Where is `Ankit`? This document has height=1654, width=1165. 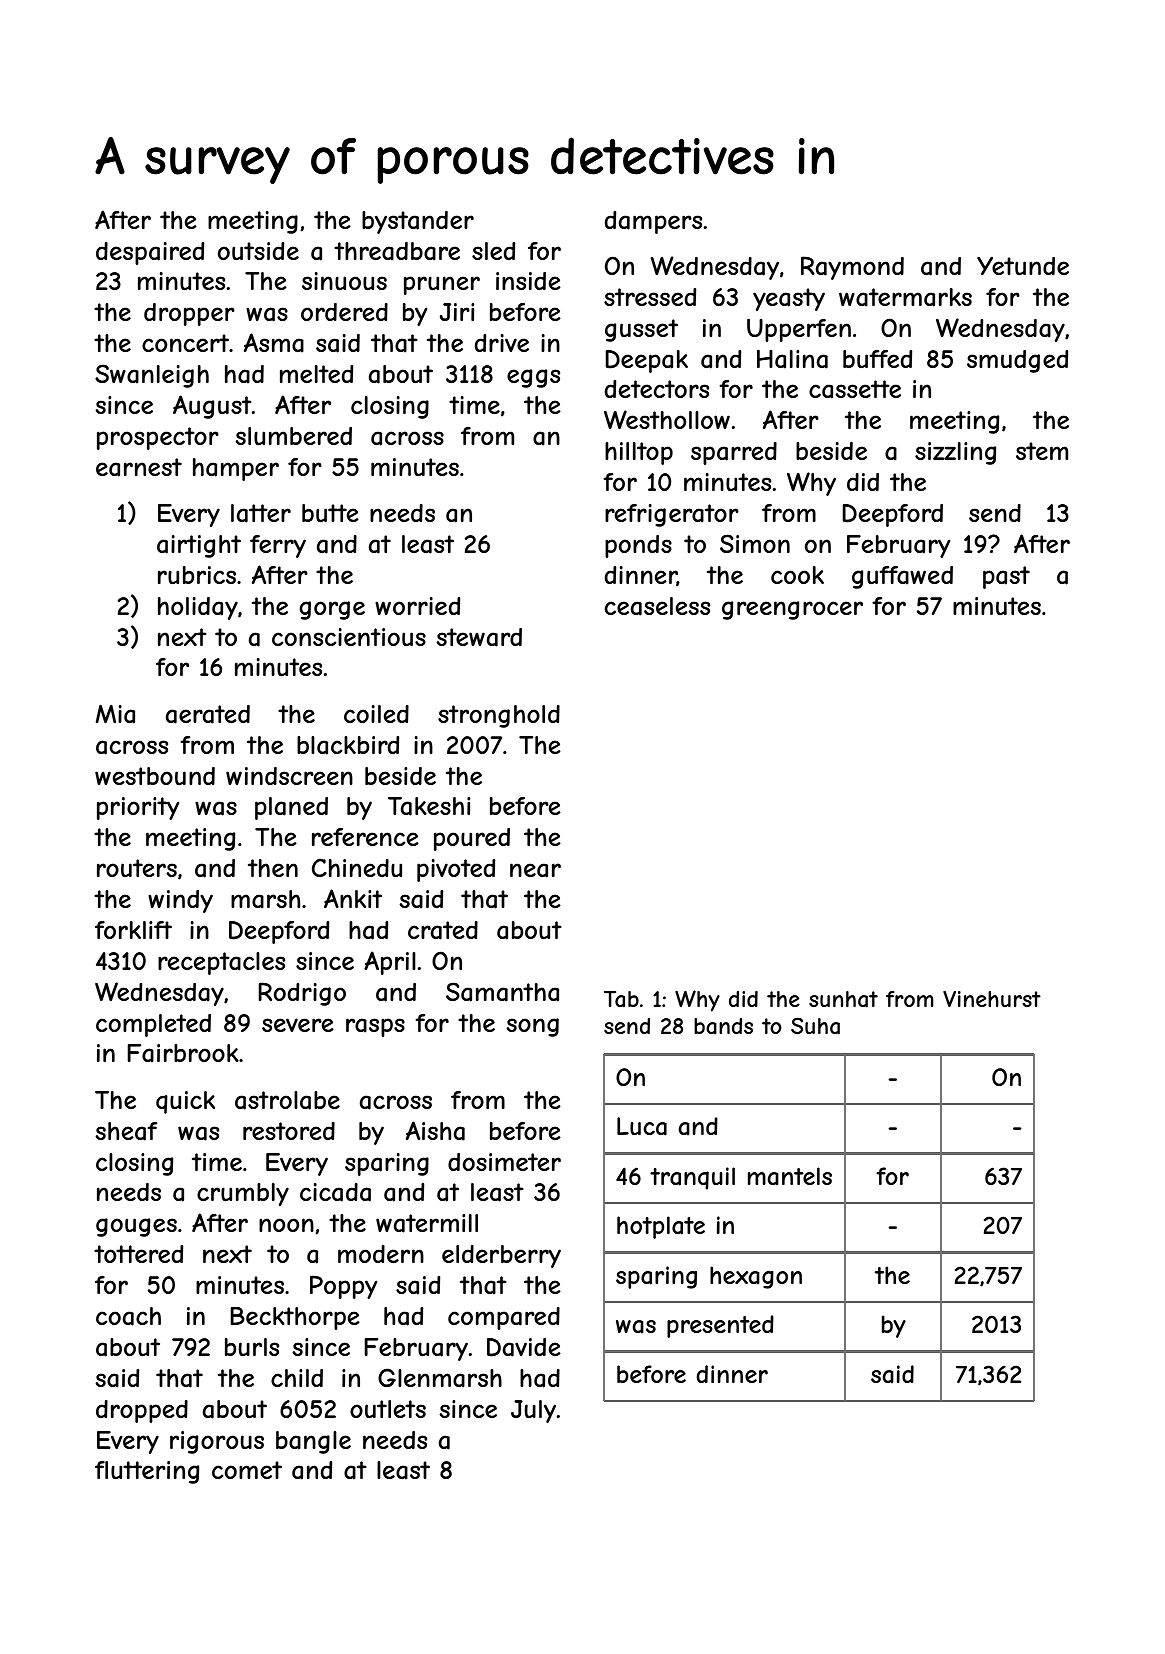 Ankit is located at coordinates (353, 898).
